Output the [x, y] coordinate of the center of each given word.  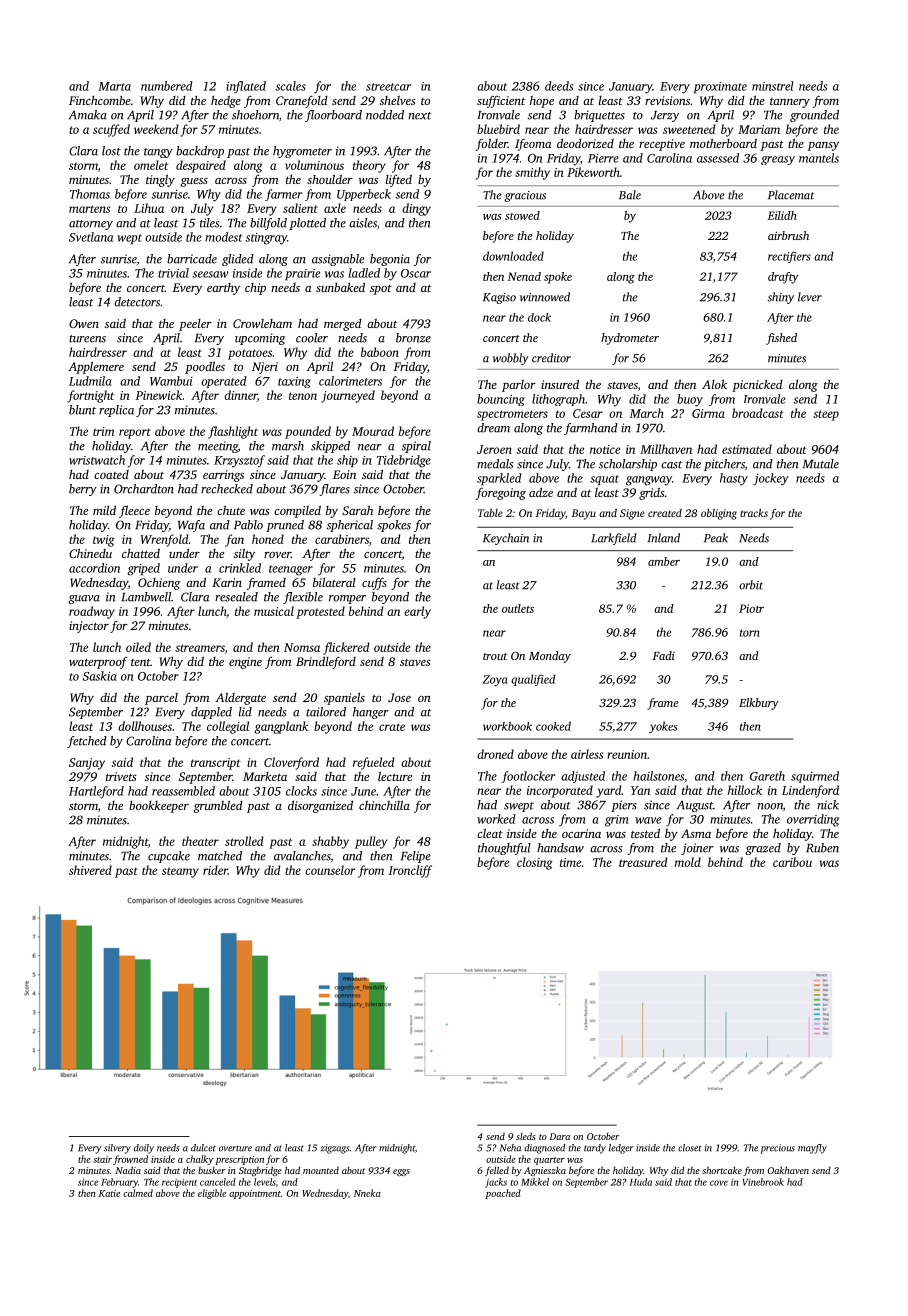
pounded [308, 432]
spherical [350, 526]
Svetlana [91, 237]
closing [535, 863]
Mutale [821, 464]
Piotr [751, 608]
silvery [117, 1149]
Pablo [248, 525]
